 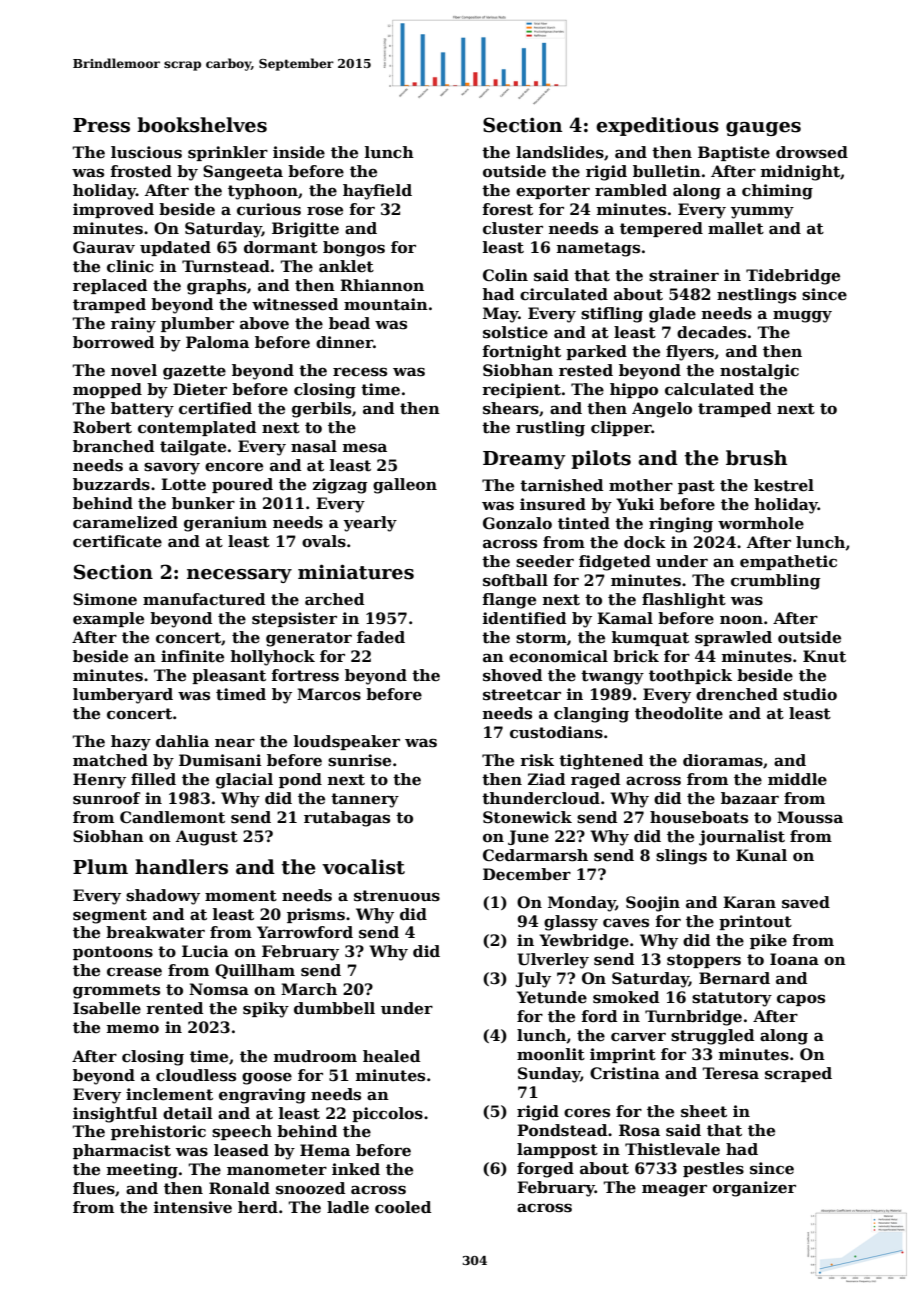 What do you see at coordinates (696, 487) in the screenshot?
I see `past` at bounding box center [696, 487].
